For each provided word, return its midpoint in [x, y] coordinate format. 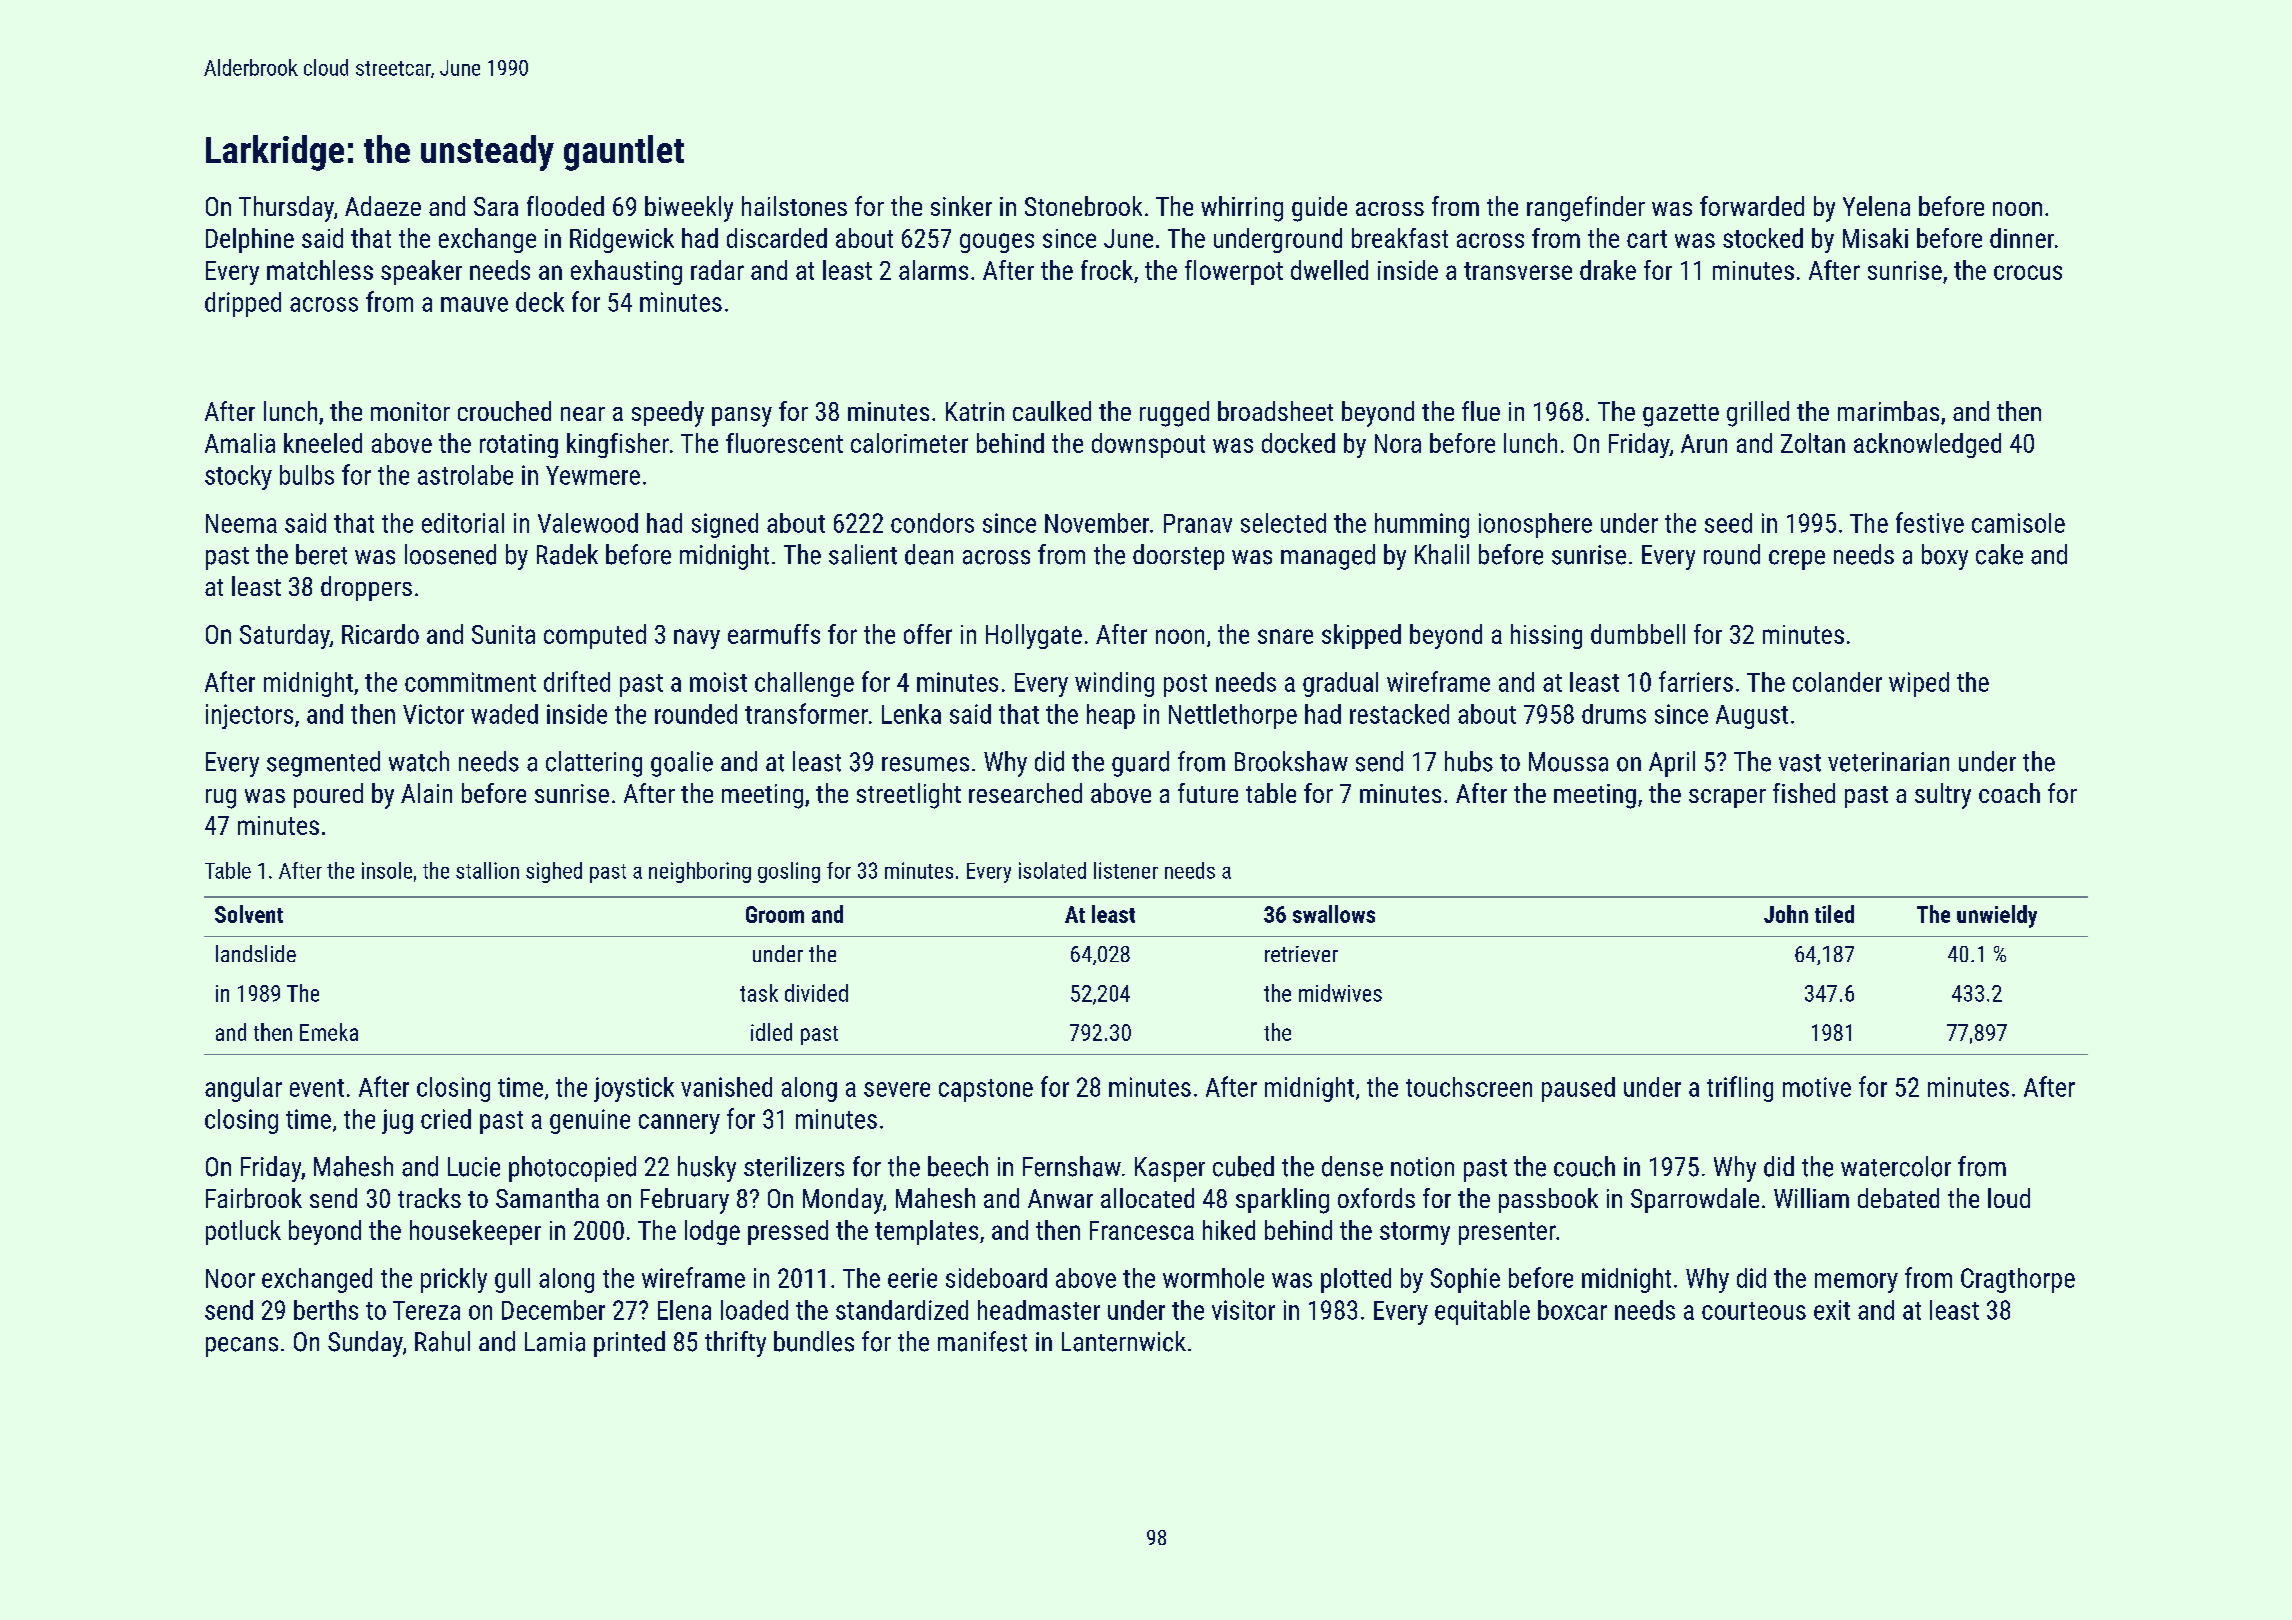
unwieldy [1997, 916]
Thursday [286, 209]
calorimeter [909, 443]
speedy [668, 414]
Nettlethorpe [1233, 716]
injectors [249, 716]
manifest [982, 1341]
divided [816, 993]
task [759, 993]
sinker [961, 206]
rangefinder [1586, 209]
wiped [1919, 684]
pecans [242, 1347]
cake [1999, 554]
